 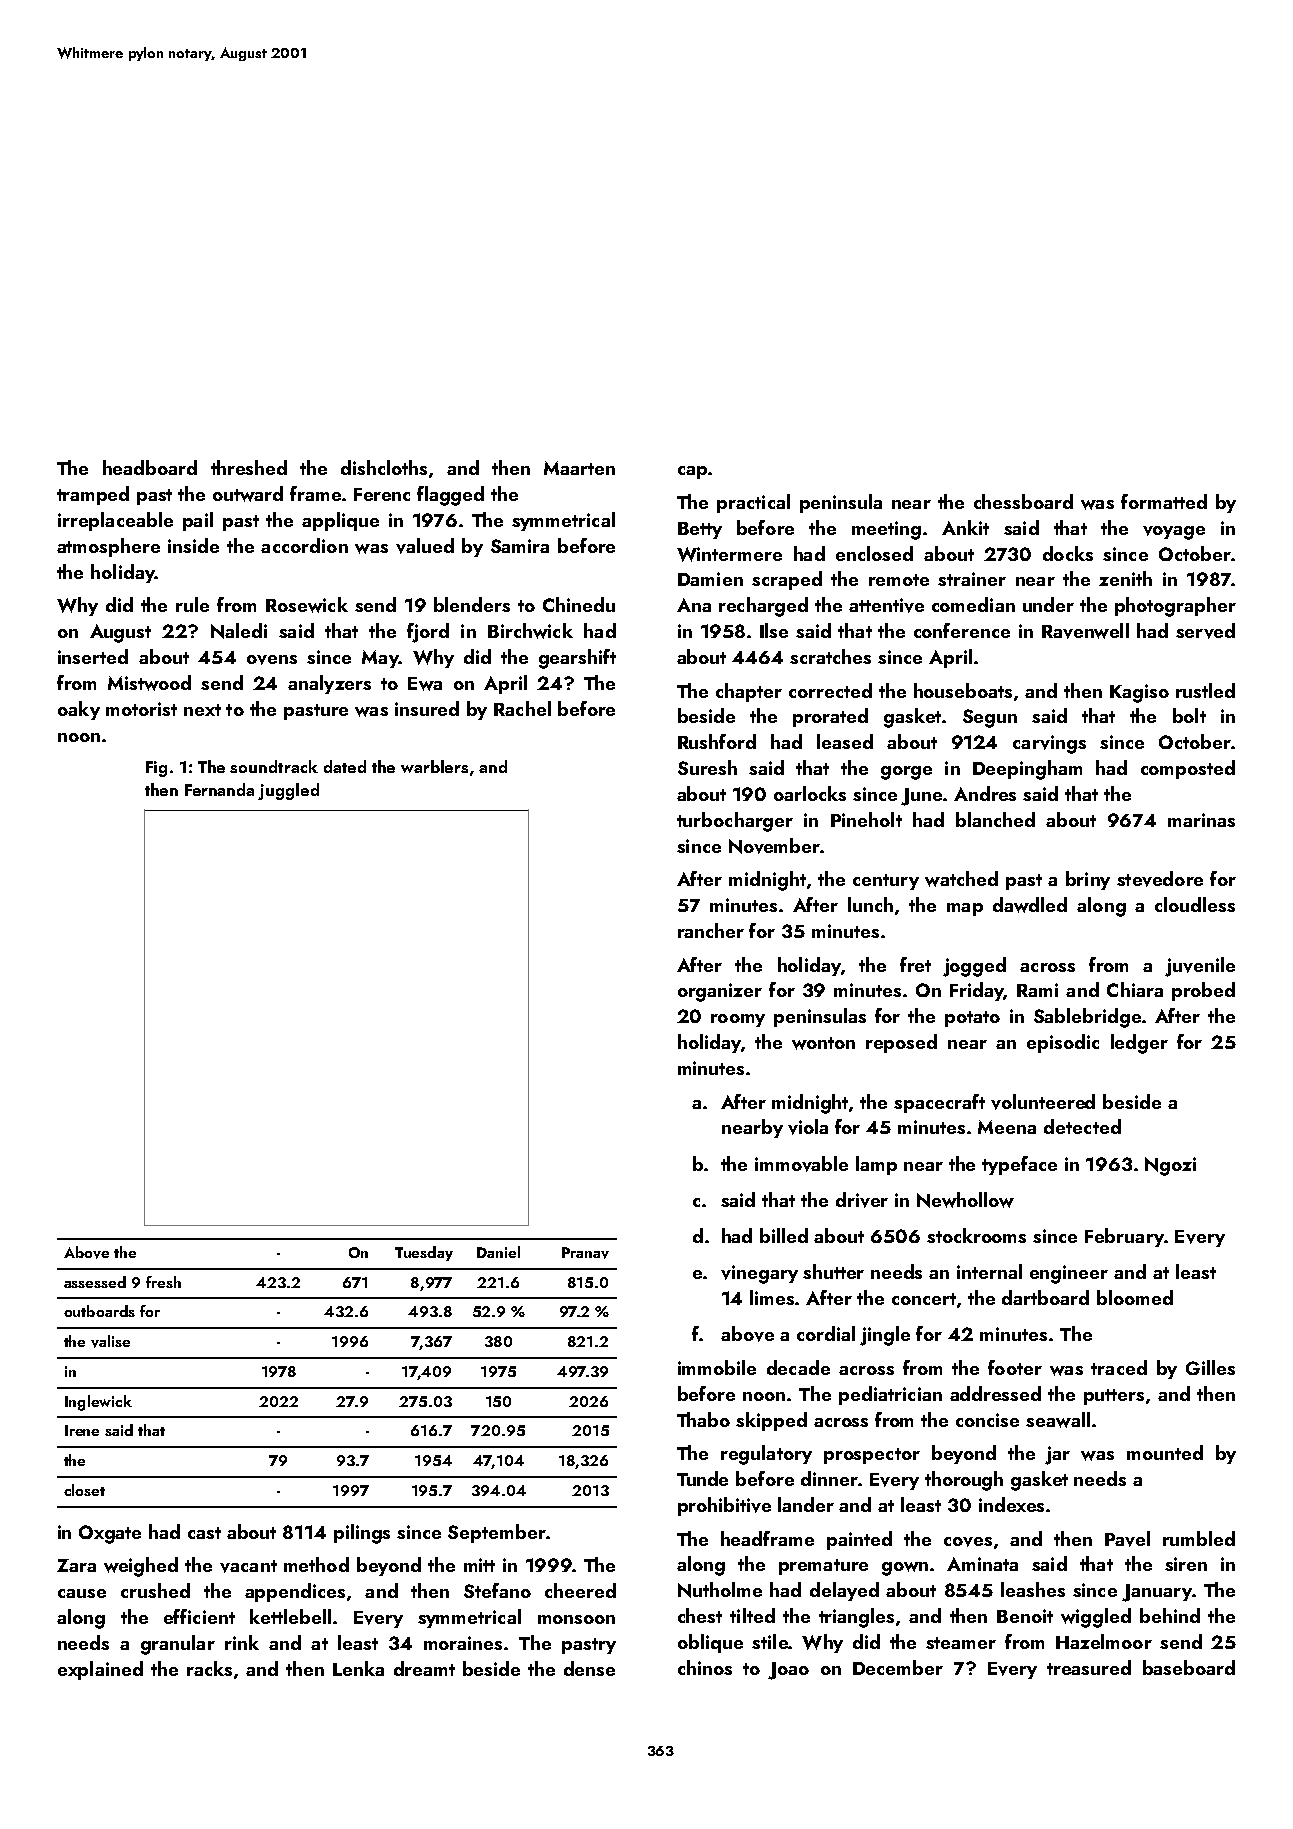 What do you see at coordinates (150, 467) in the screenshot?
I see `headboard` at bounding box center [150, 467].
